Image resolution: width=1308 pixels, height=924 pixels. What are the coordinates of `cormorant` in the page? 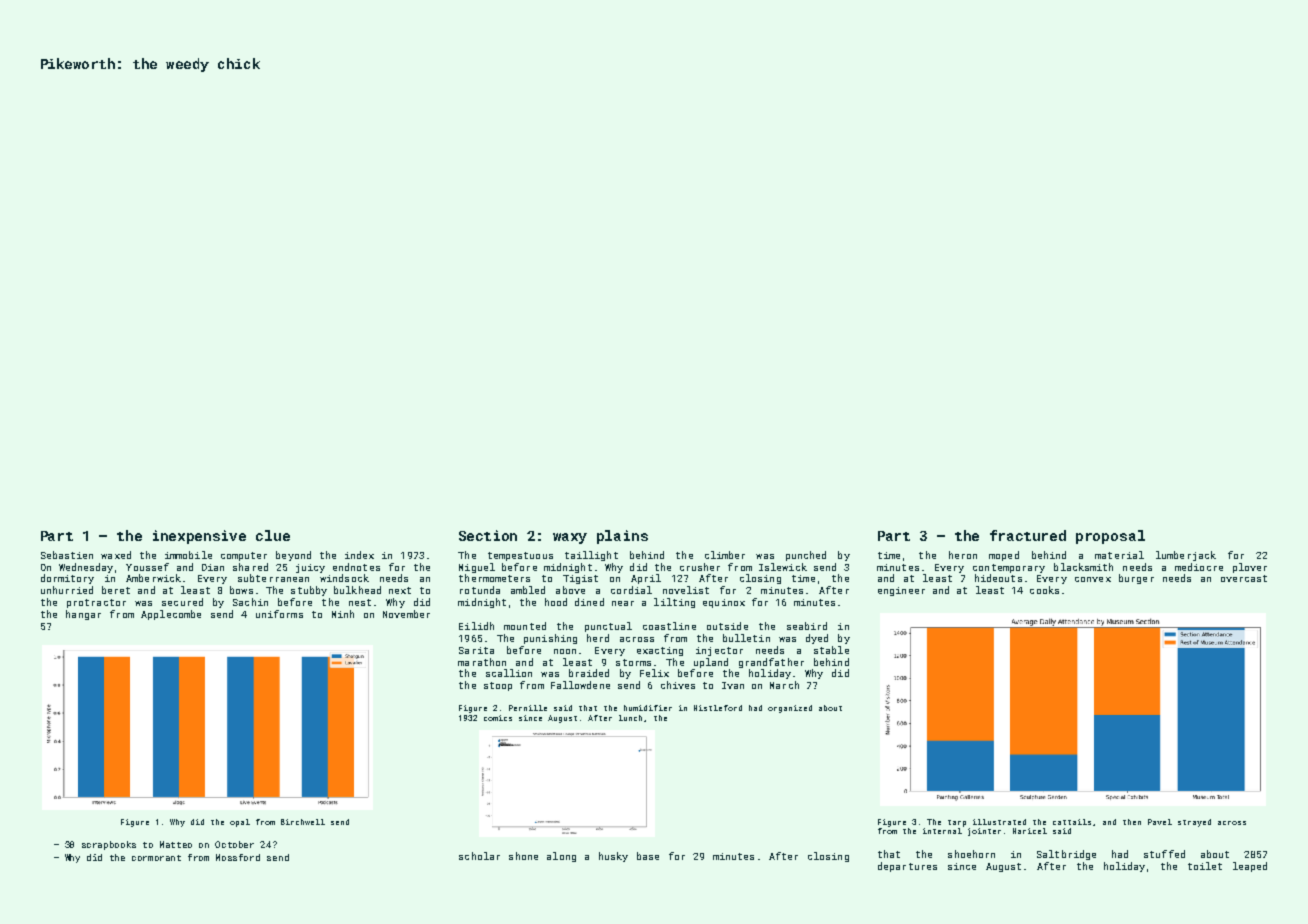 It's located at (156, 858).
